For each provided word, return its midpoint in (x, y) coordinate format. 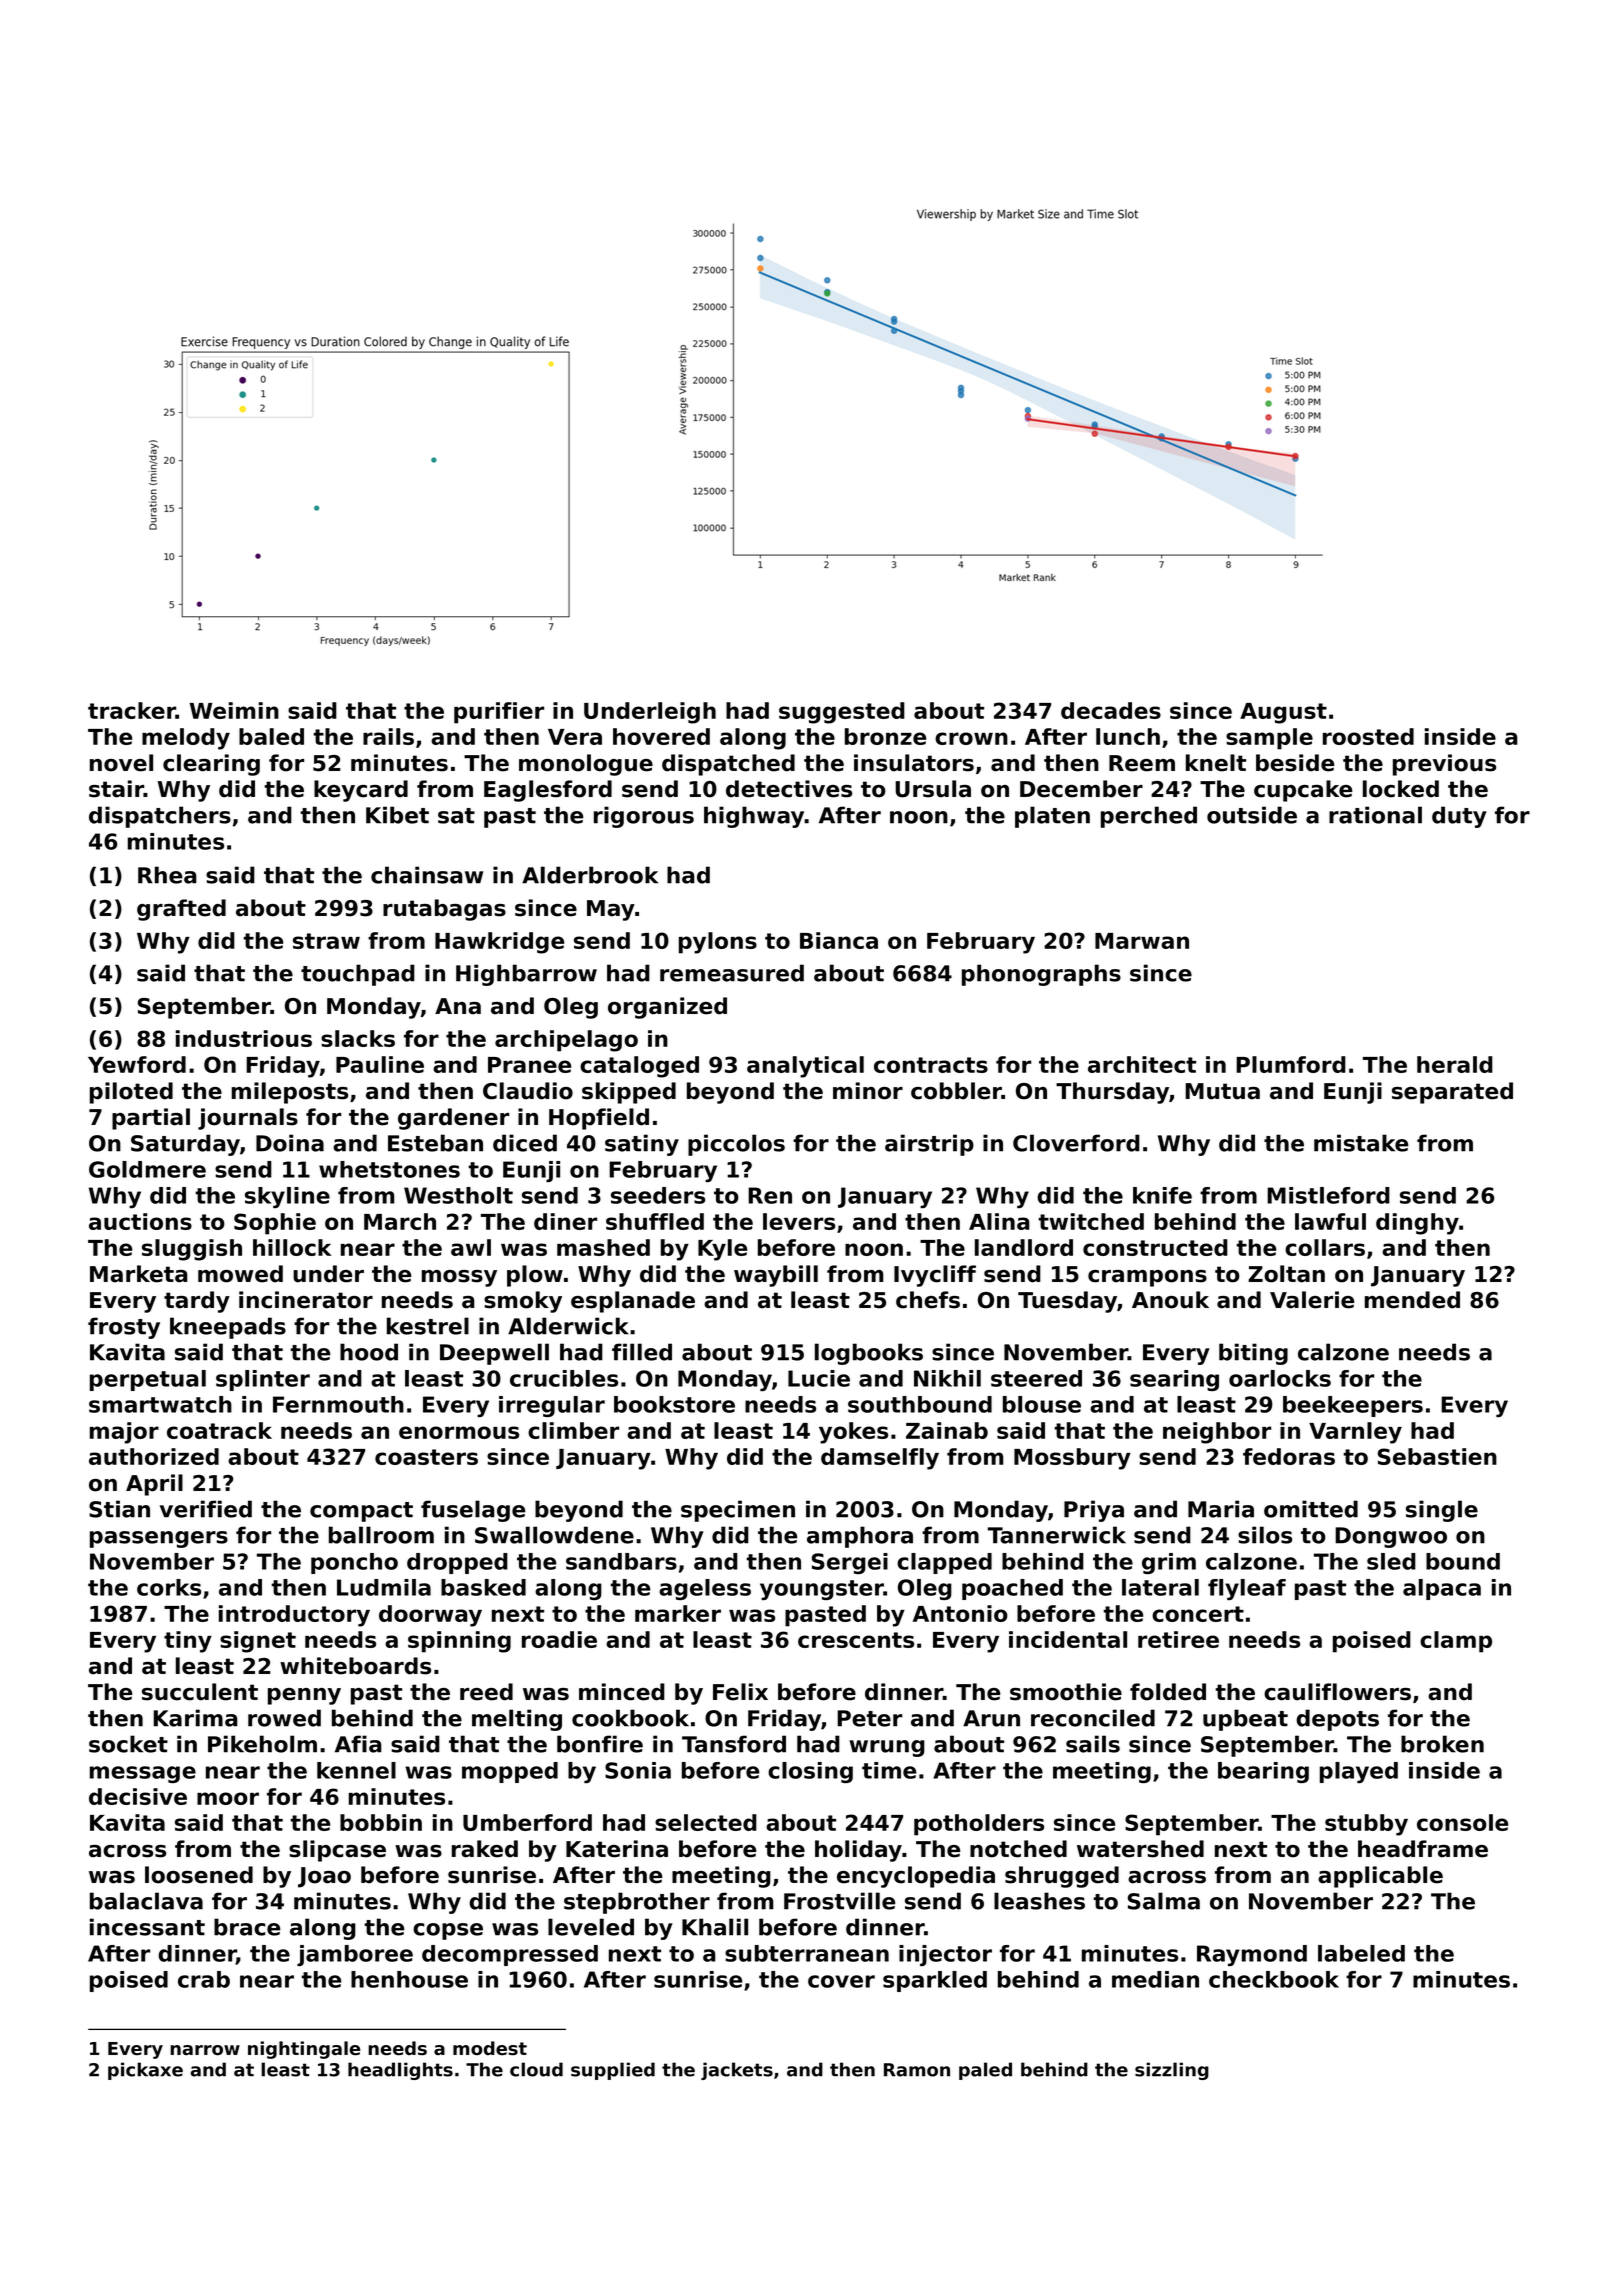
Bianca (839, 940)
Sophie (275, 1224)
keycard (361, 791)
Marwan (1142, 941)
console (1462, 1822)
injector (945, 1955)
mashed (603, 1247)
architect (1142, 1064)
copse (448, 1931)
